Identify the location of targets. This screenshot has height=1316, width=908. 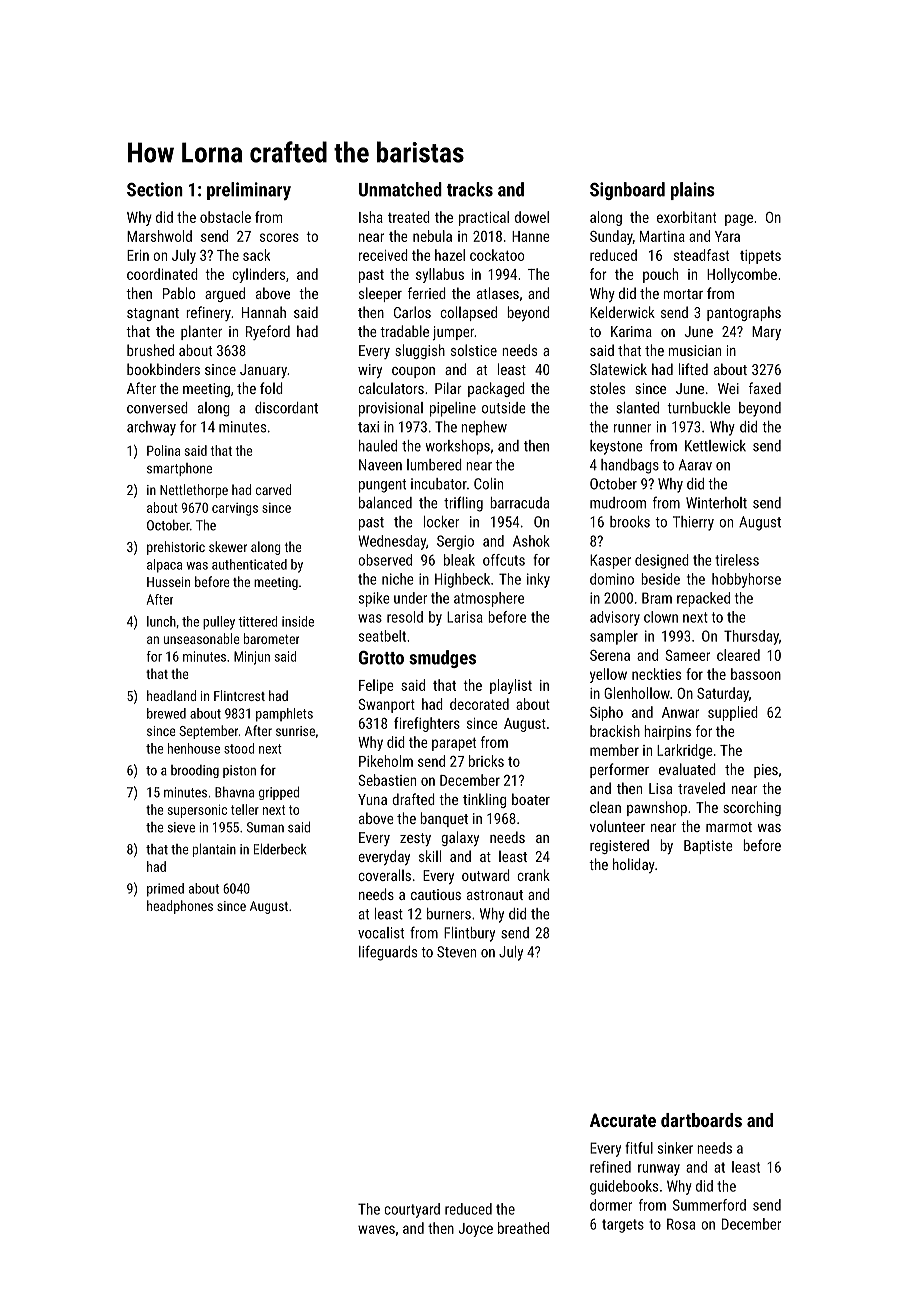
(623, 1226).
